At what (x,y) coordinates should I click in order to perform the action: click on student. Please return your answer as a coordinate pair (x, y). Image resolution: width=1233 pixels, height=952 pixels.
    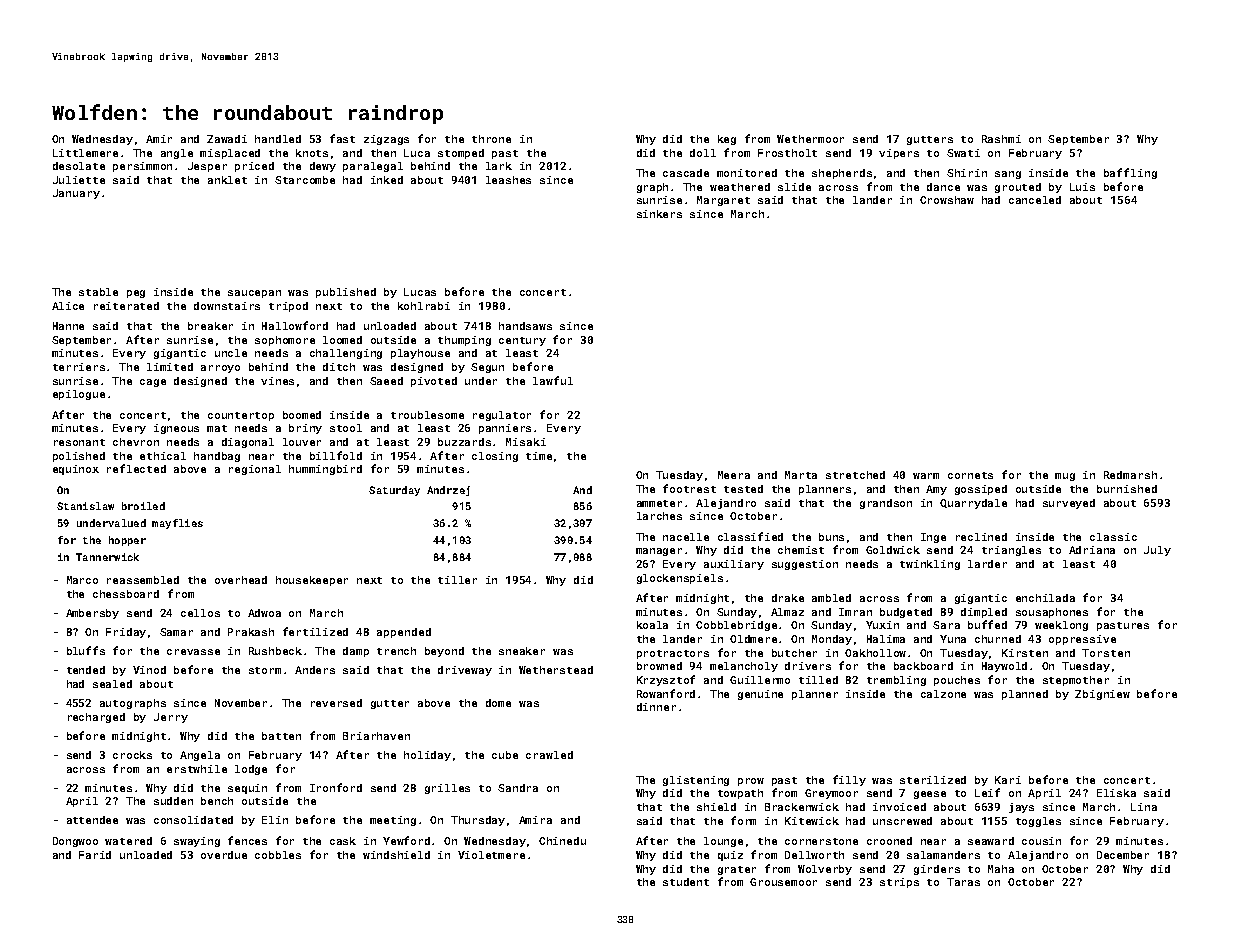
    Looking at the image, I should click on (686, 882).
